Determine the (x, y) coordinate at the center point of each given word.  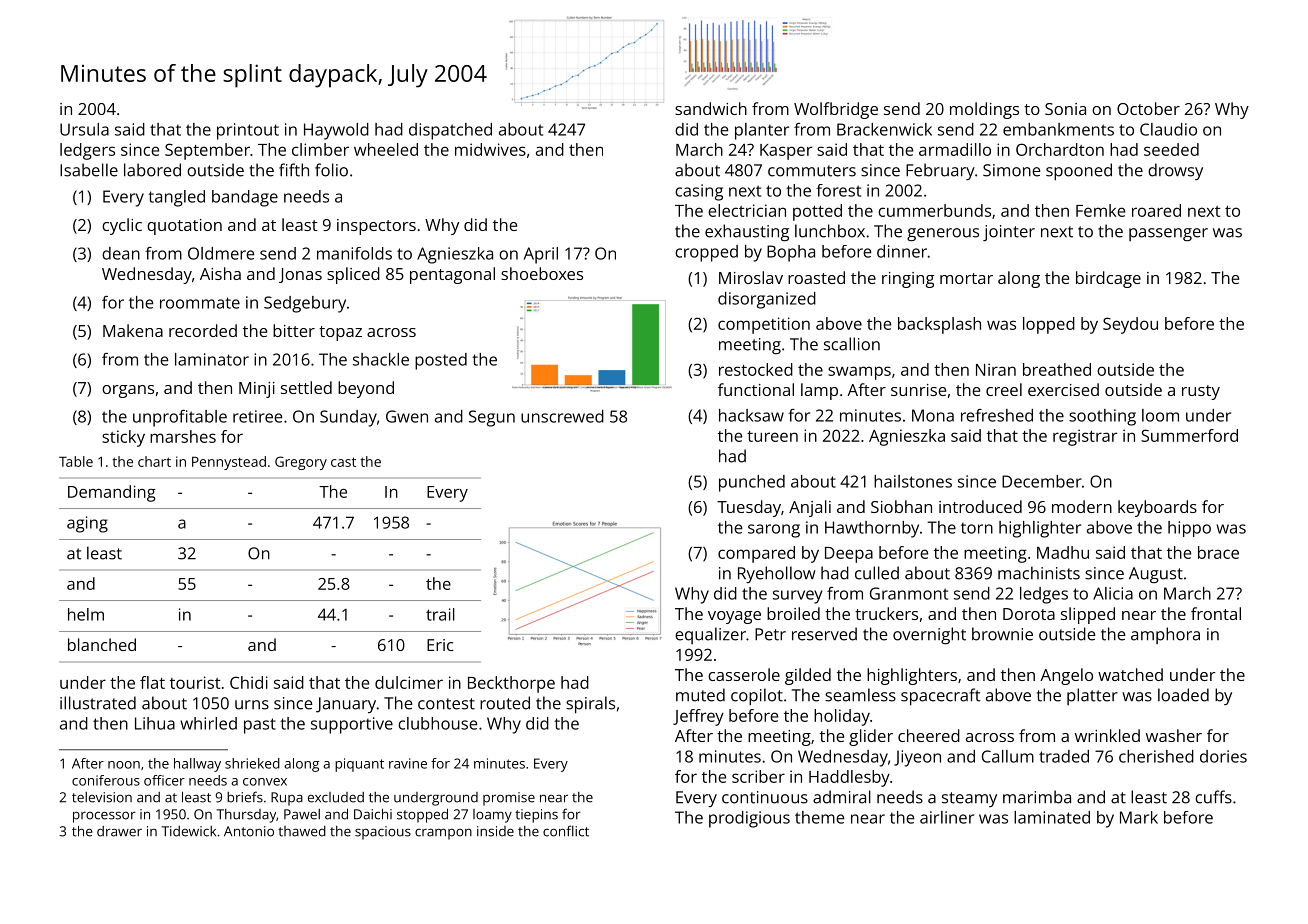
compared (756, 554)
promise (509, 799)
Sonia (1065, 109)
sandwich (711, 108)
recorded (203, 330)
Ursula (84, 129)
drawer (119, 831)
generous (943, 234)
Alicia (1113, 593)
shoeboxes (542, 273)
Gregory (301, 463)
